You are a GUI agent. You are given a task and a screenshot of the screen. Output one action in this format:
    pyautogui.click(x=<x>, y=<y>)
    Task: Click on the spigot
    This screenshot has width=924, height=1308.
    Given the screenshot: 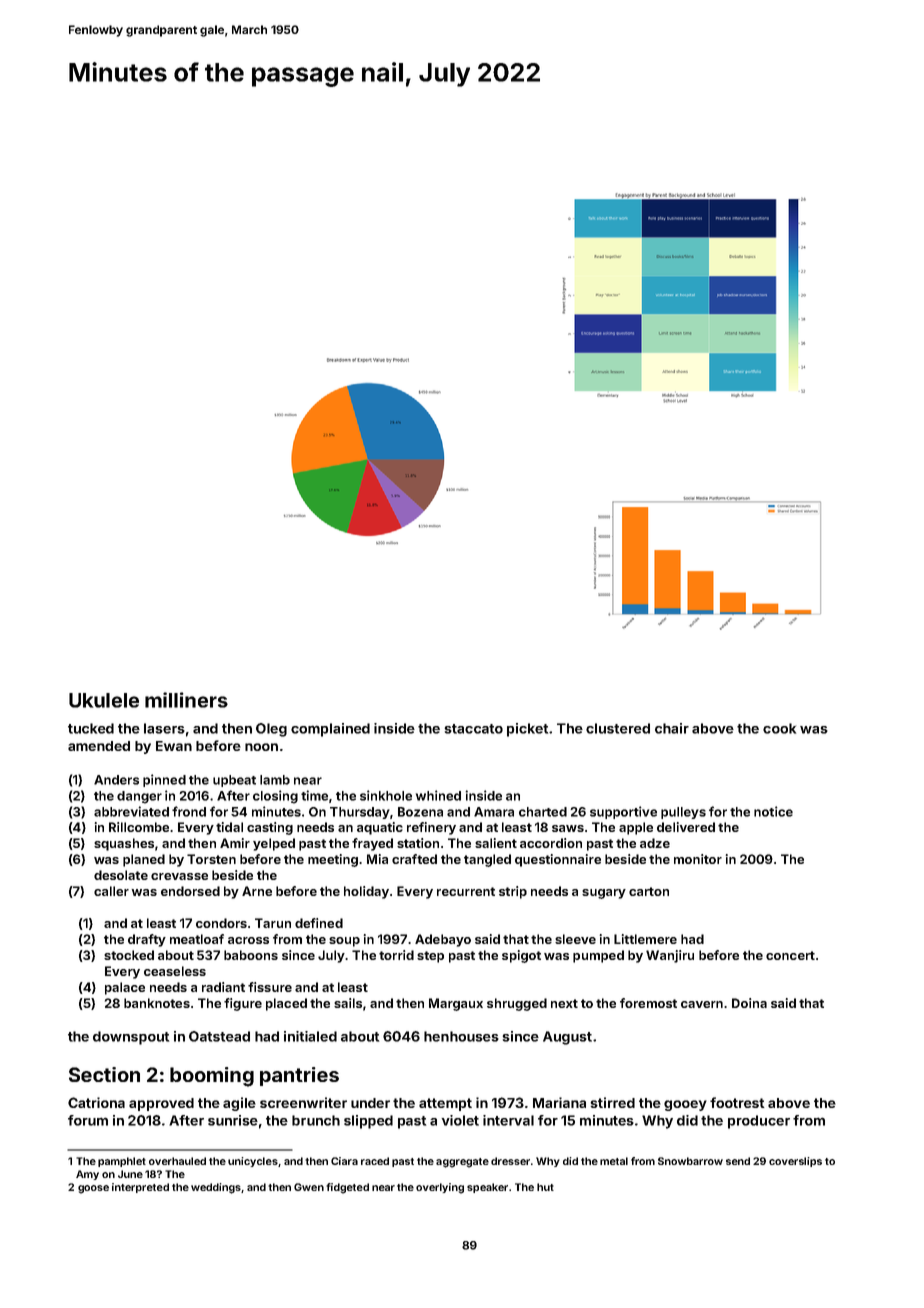 What is the action you would take?
    pyautogui.click(x=521, y=956)
